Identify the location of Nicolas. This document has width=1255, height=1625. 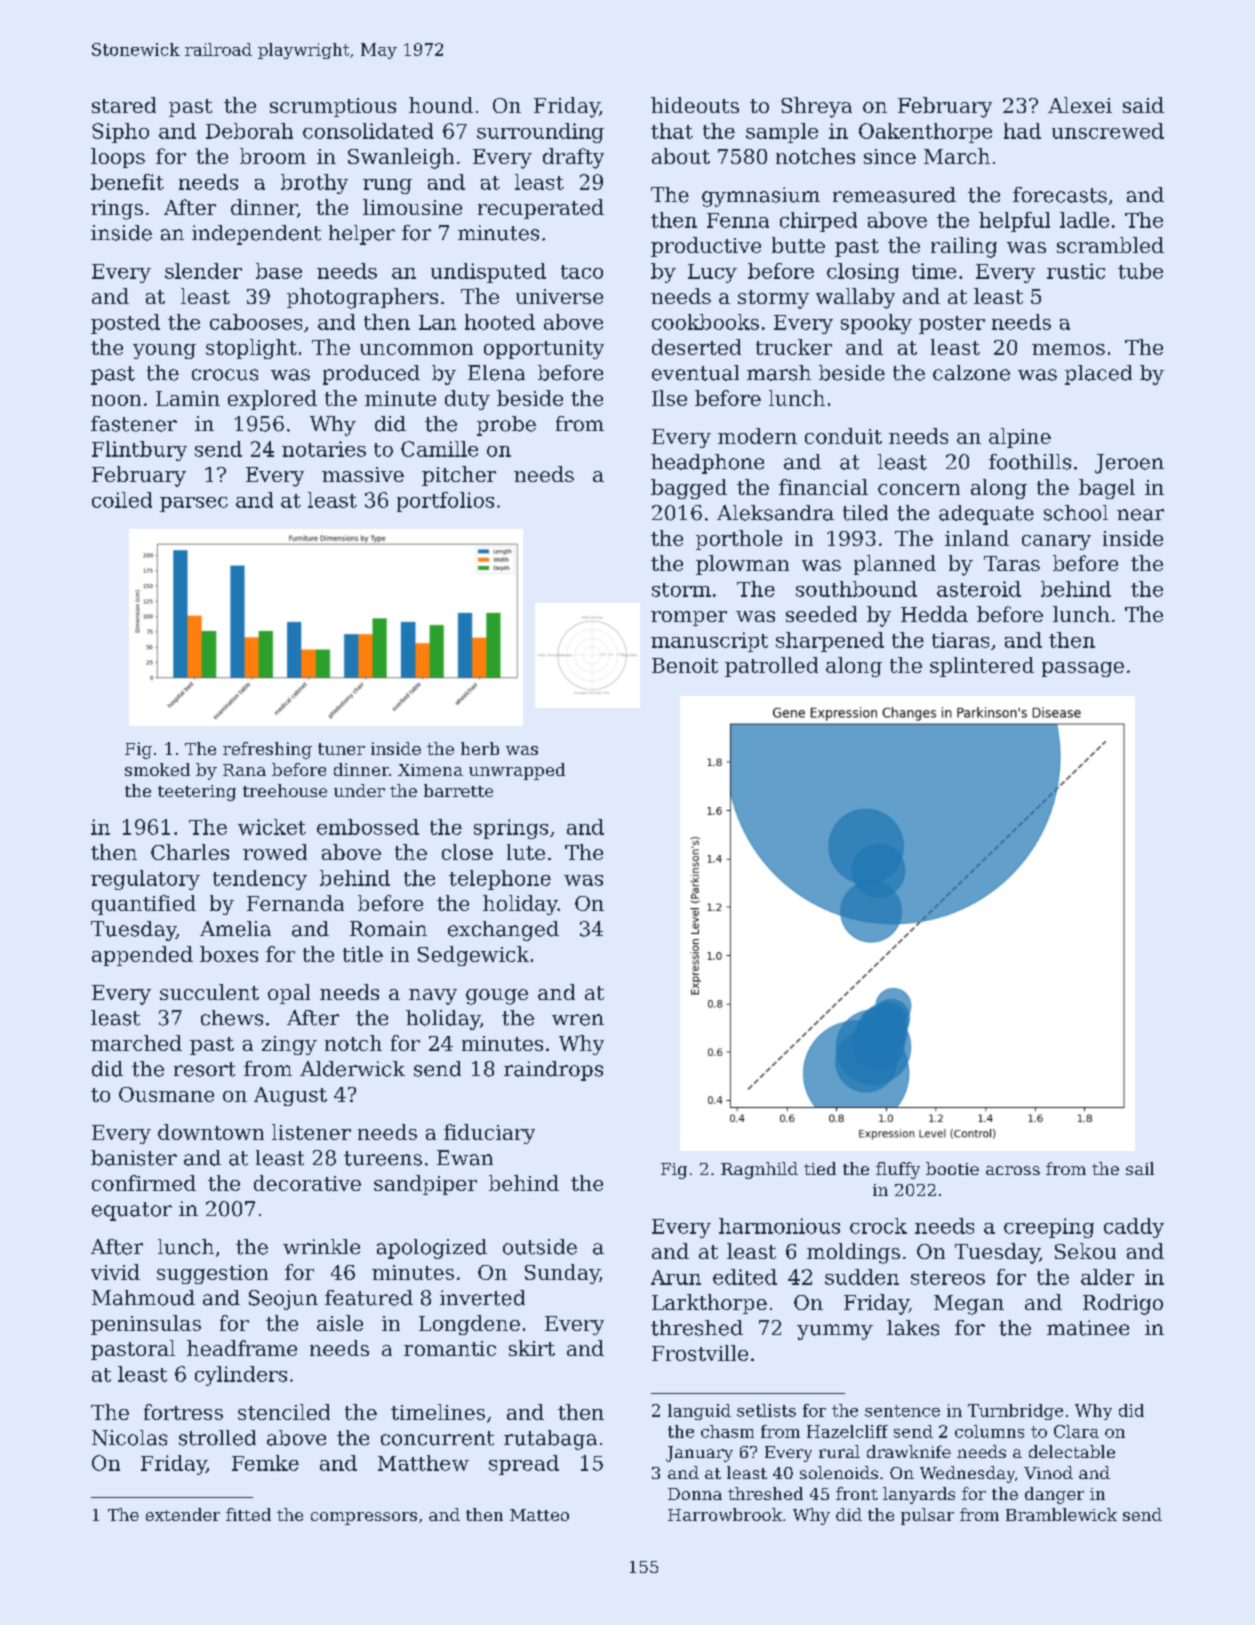
(129, 1438).
